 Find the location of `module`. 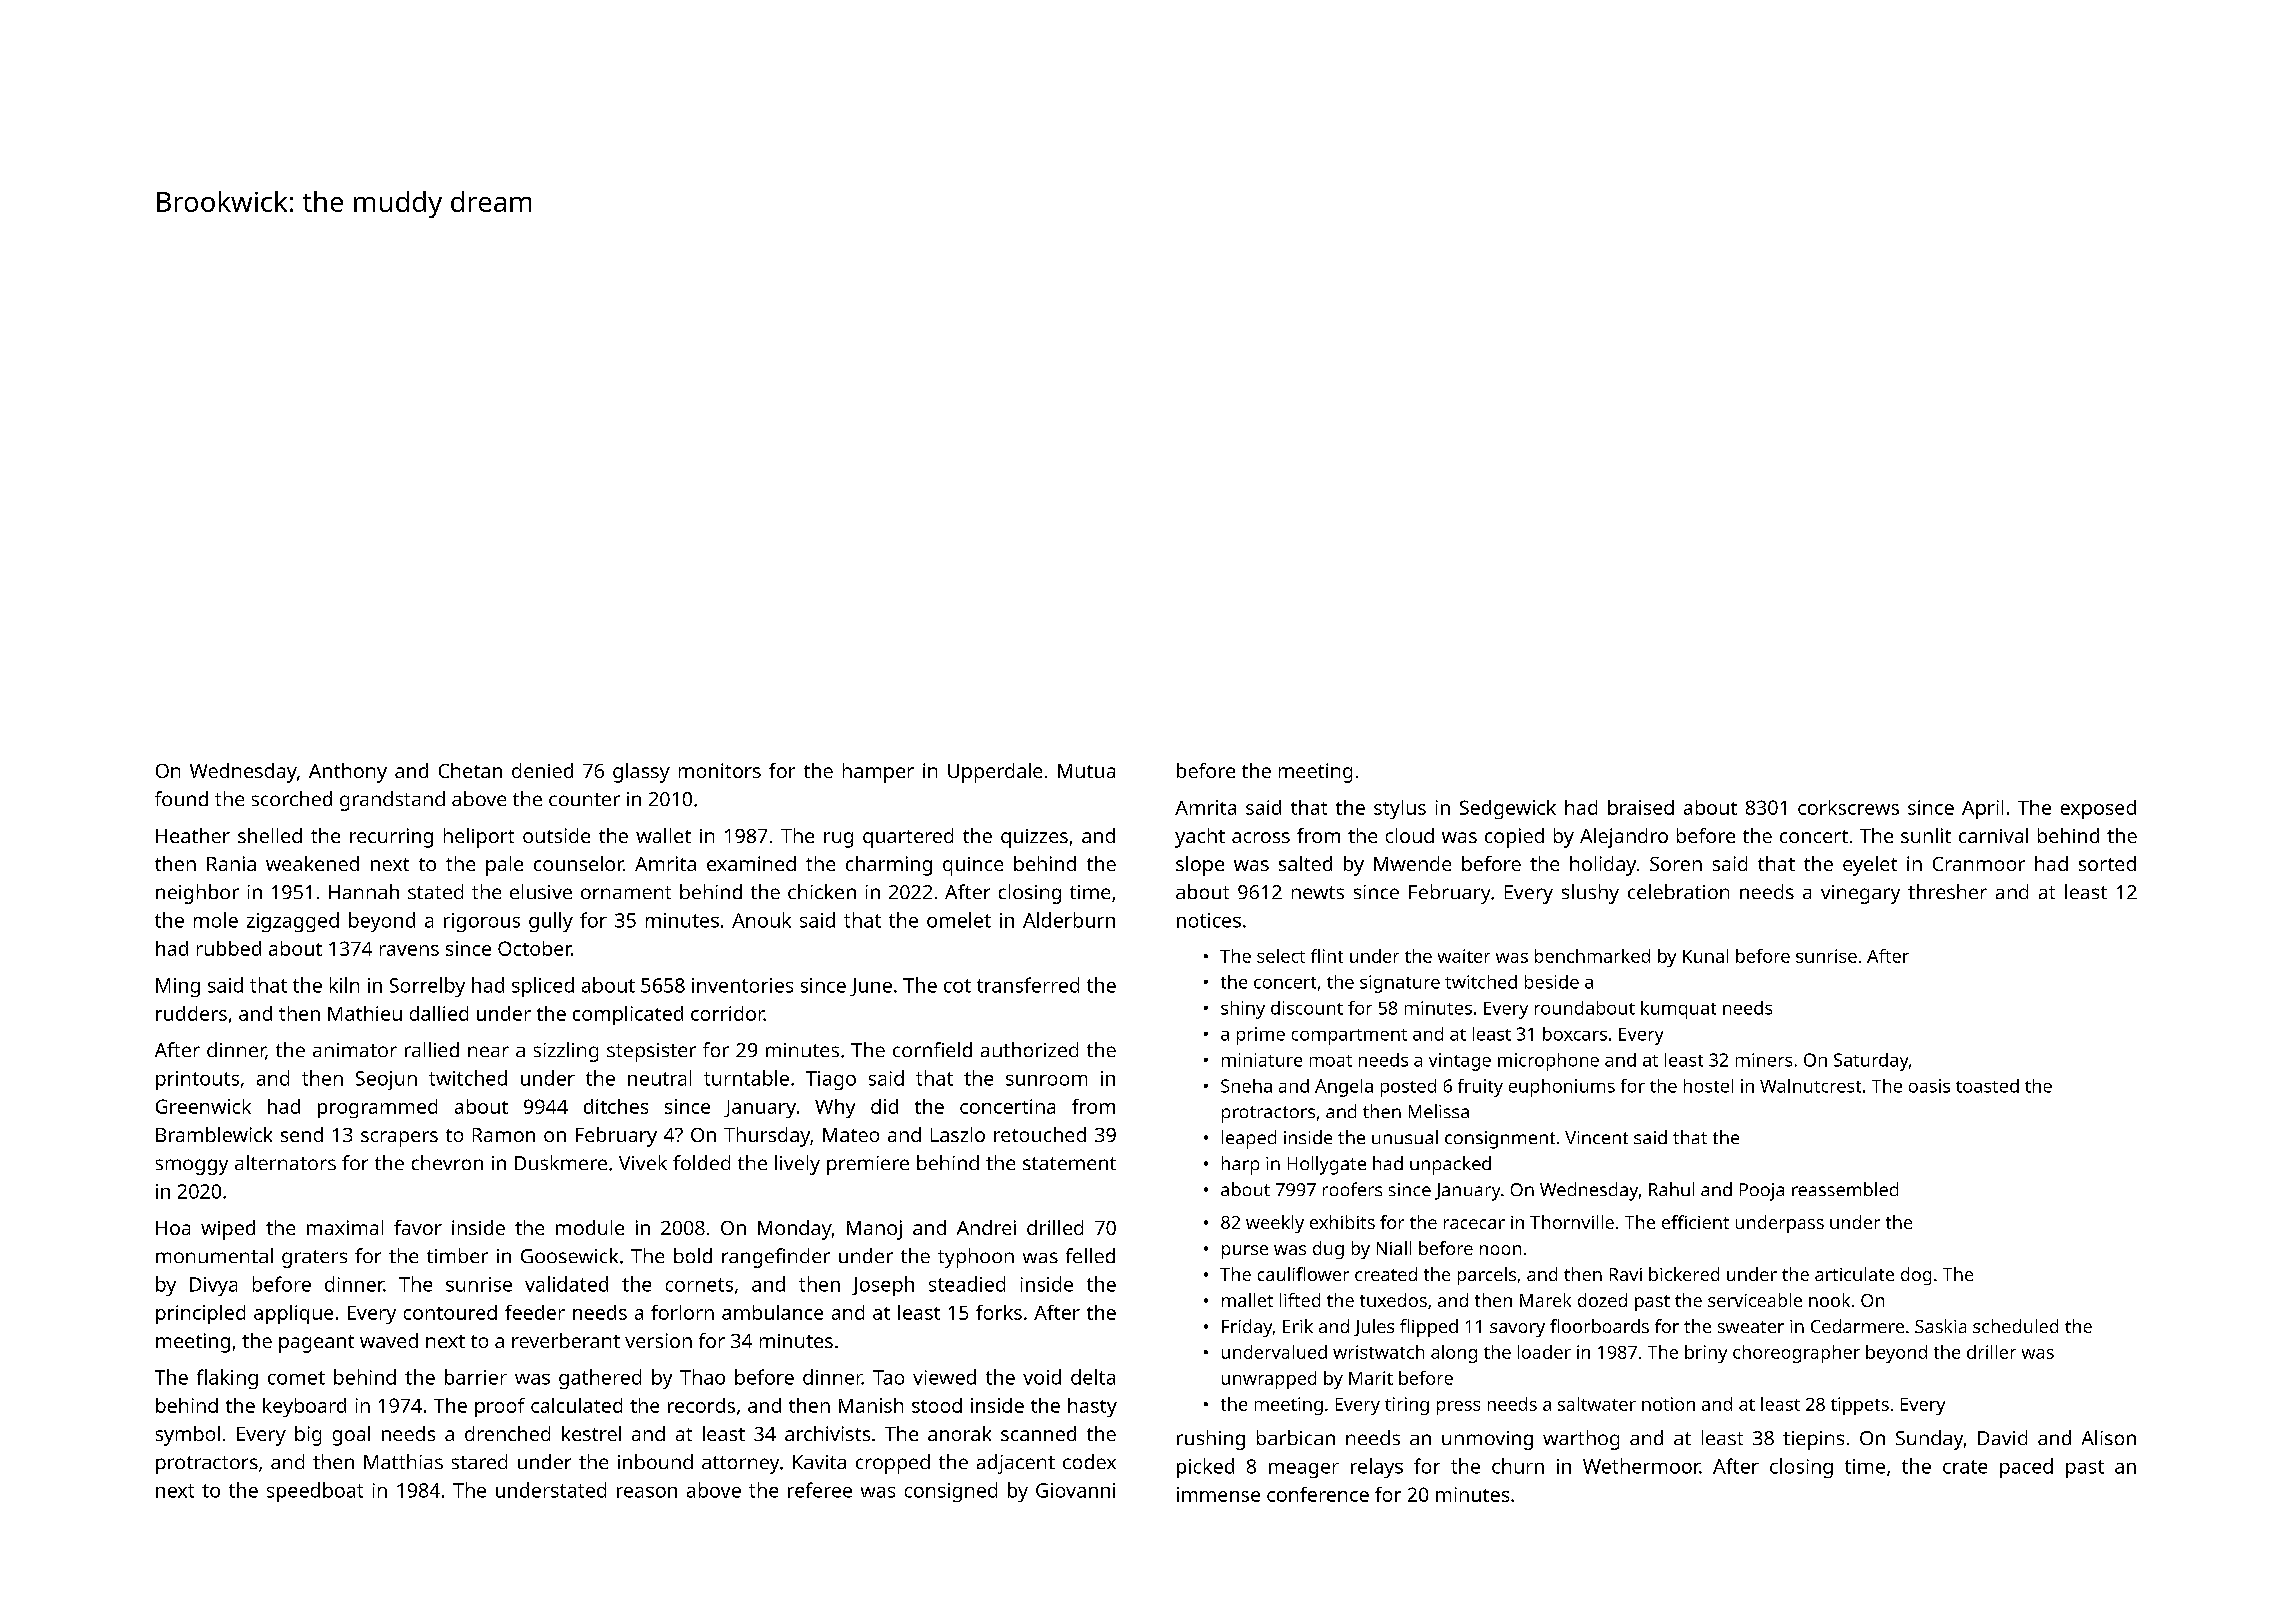

module is located at coordinates (590, 1227).
